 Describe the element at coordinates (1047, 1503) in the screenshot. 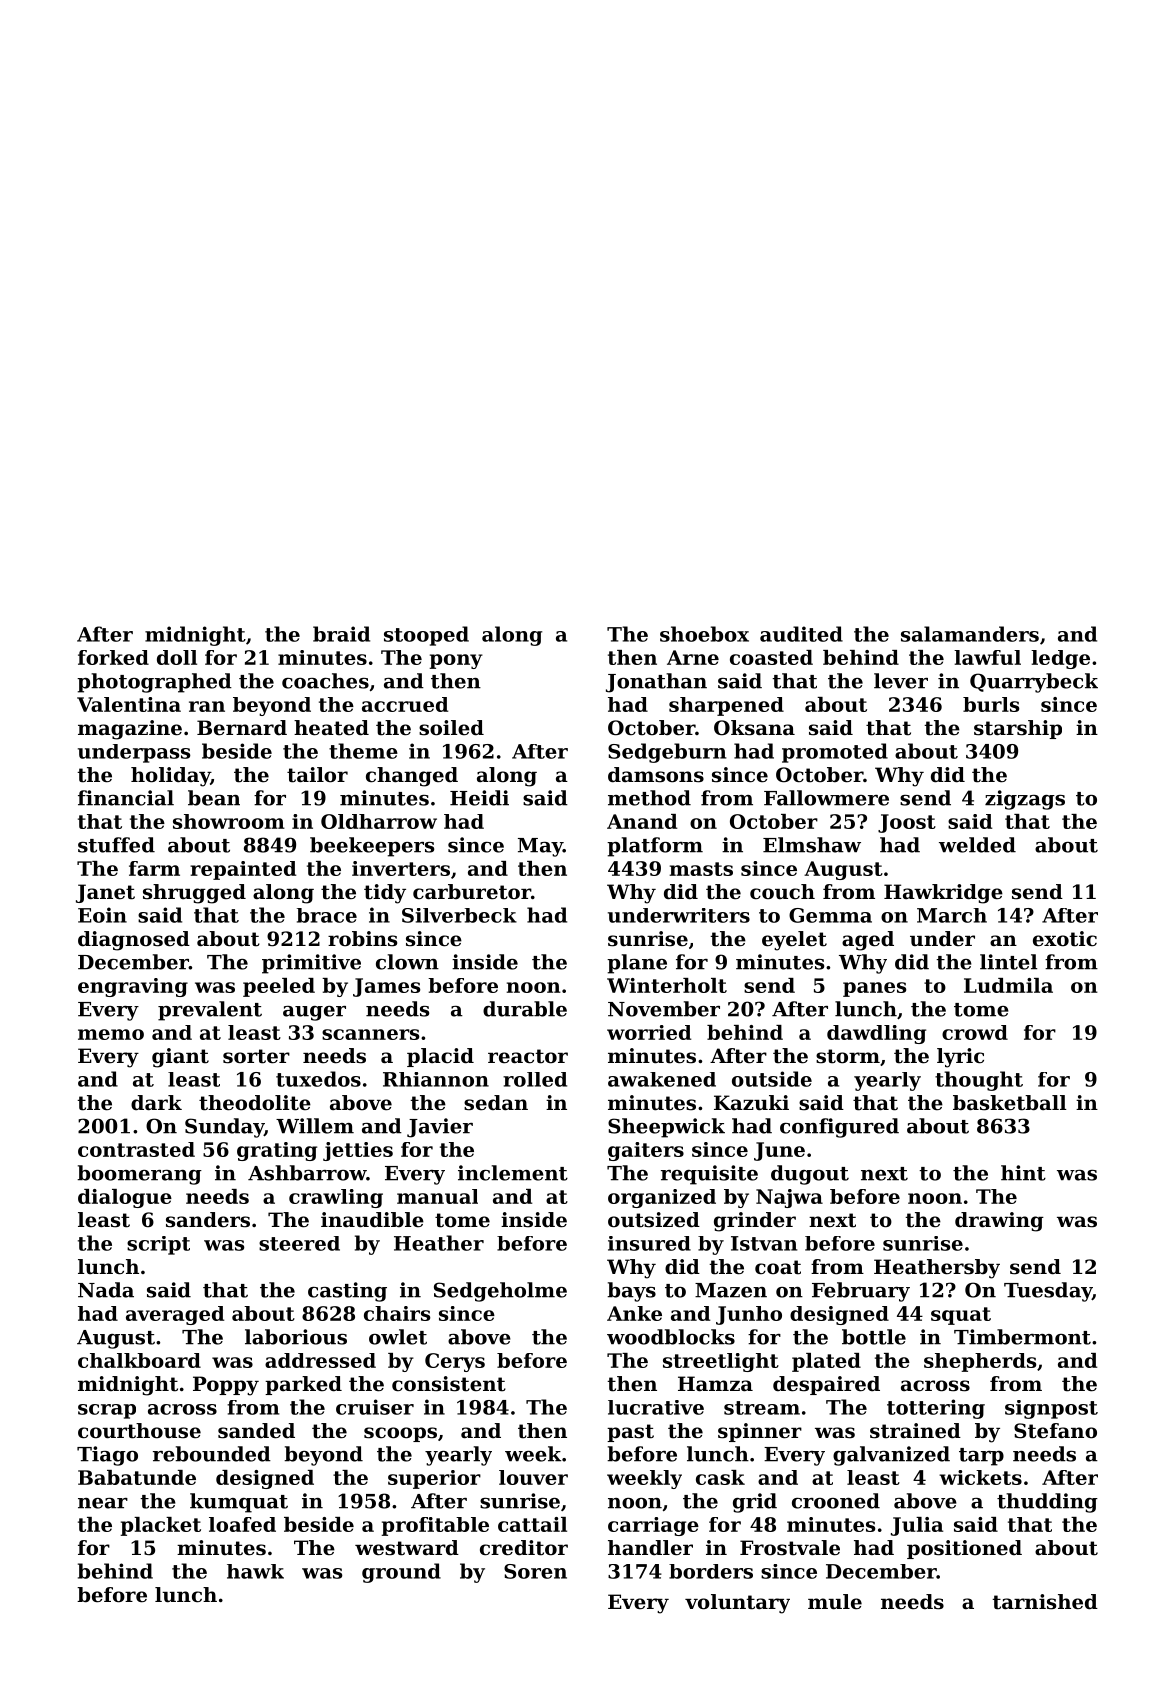

I see `thudding` at that location.
